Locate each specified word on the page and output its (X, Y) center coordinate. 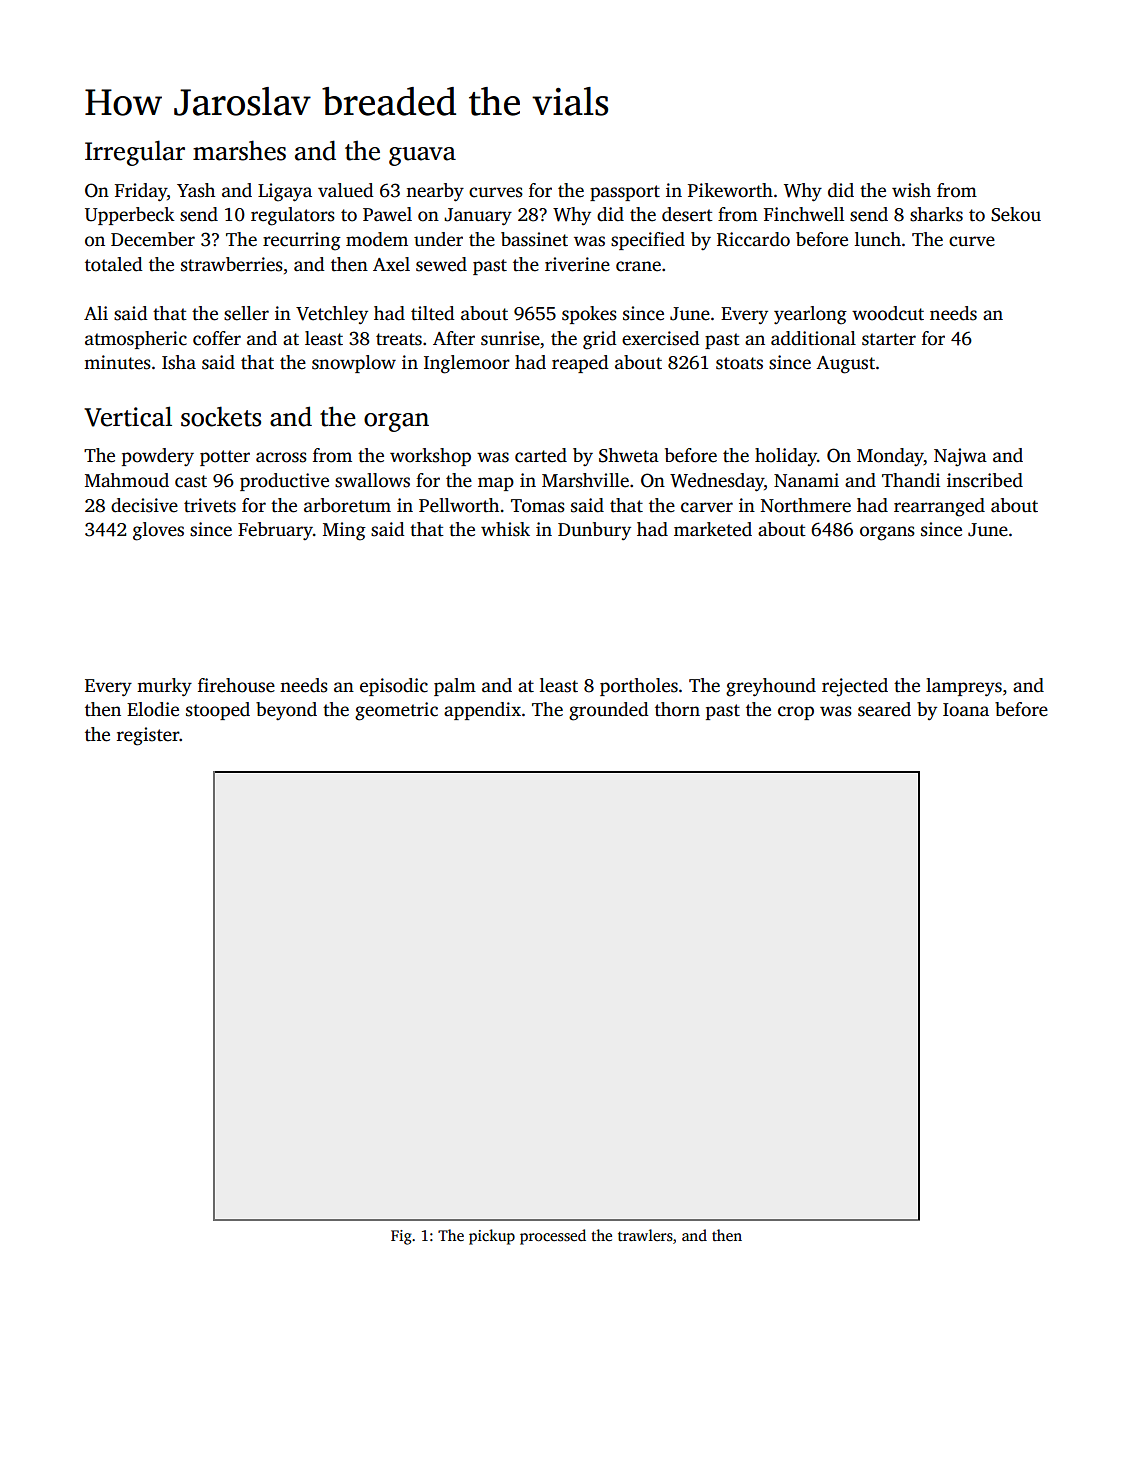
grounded (608, 711)
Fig (401, 1237)
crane (638, 266)
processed (553, 1237)
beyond (286, 711)
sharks (936, 214)
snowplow (354, 364)
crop (796, 713)
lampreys (964, 687)
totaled (113, 264)
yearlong (810, 315)
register (148, 736)
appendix (482, 711)
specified (648, 241)
